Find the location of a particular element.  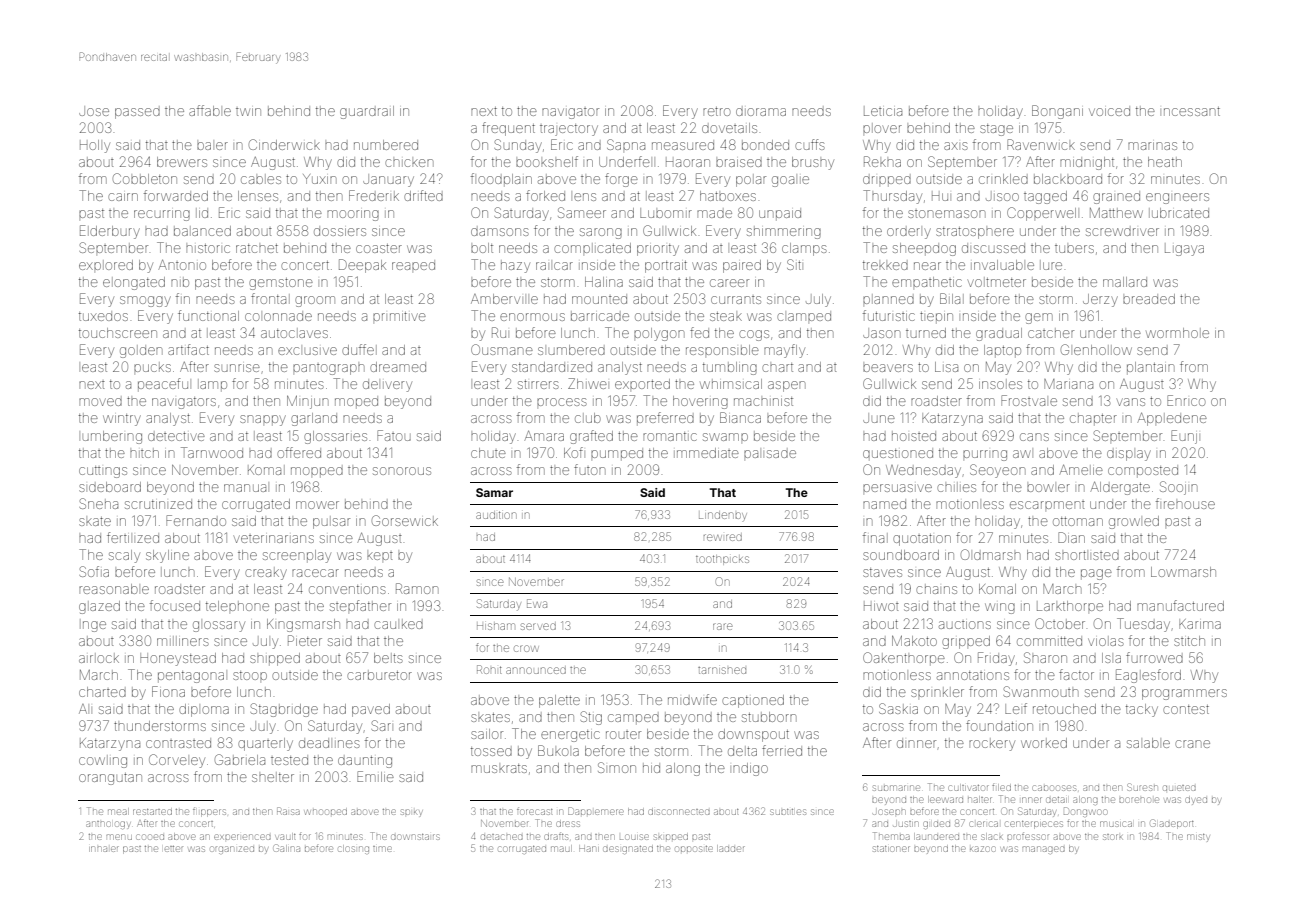

toothpicks is located at coordinates (722, 560).
